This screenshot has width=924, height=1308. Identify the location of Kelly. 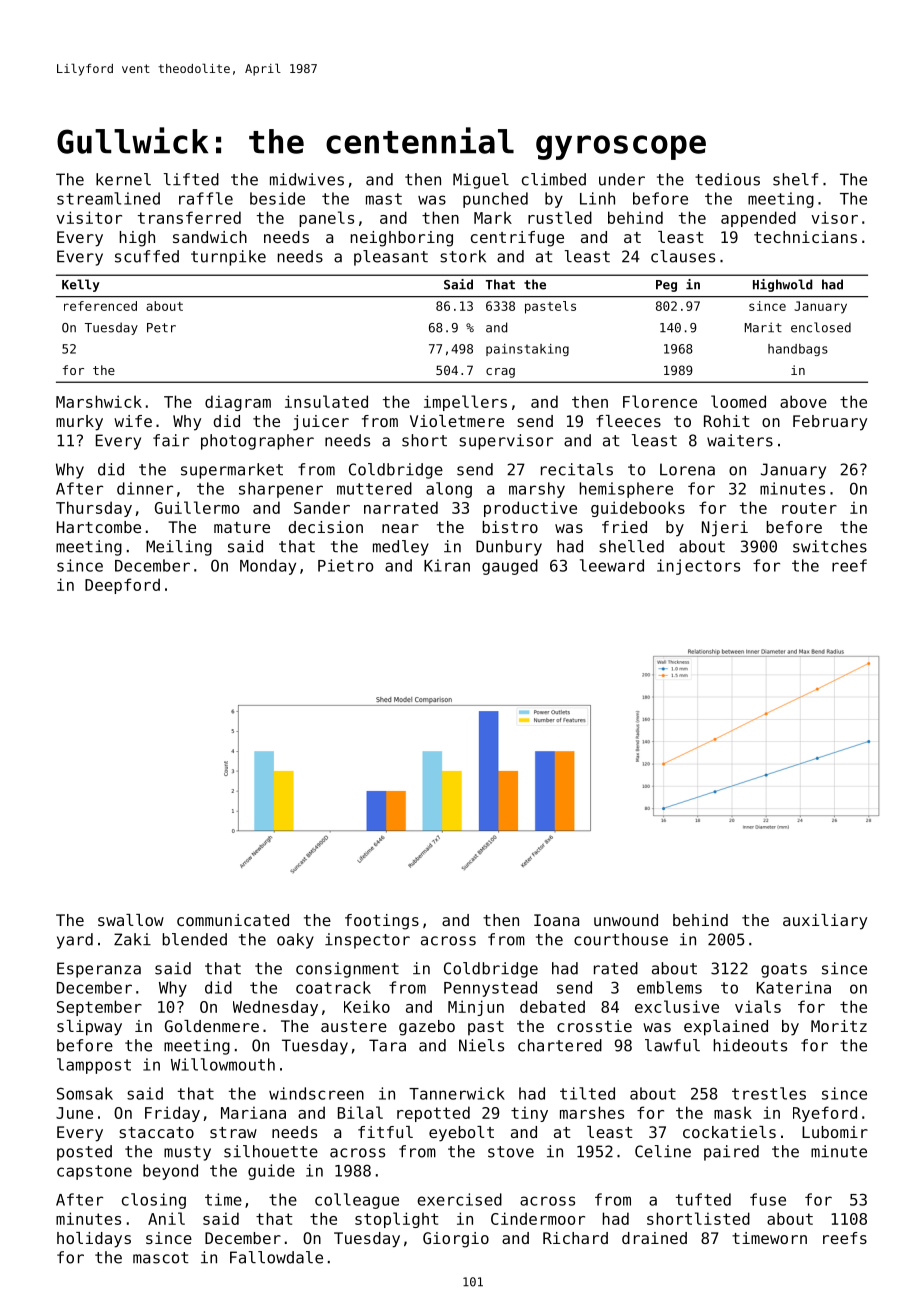
(81, 285).
